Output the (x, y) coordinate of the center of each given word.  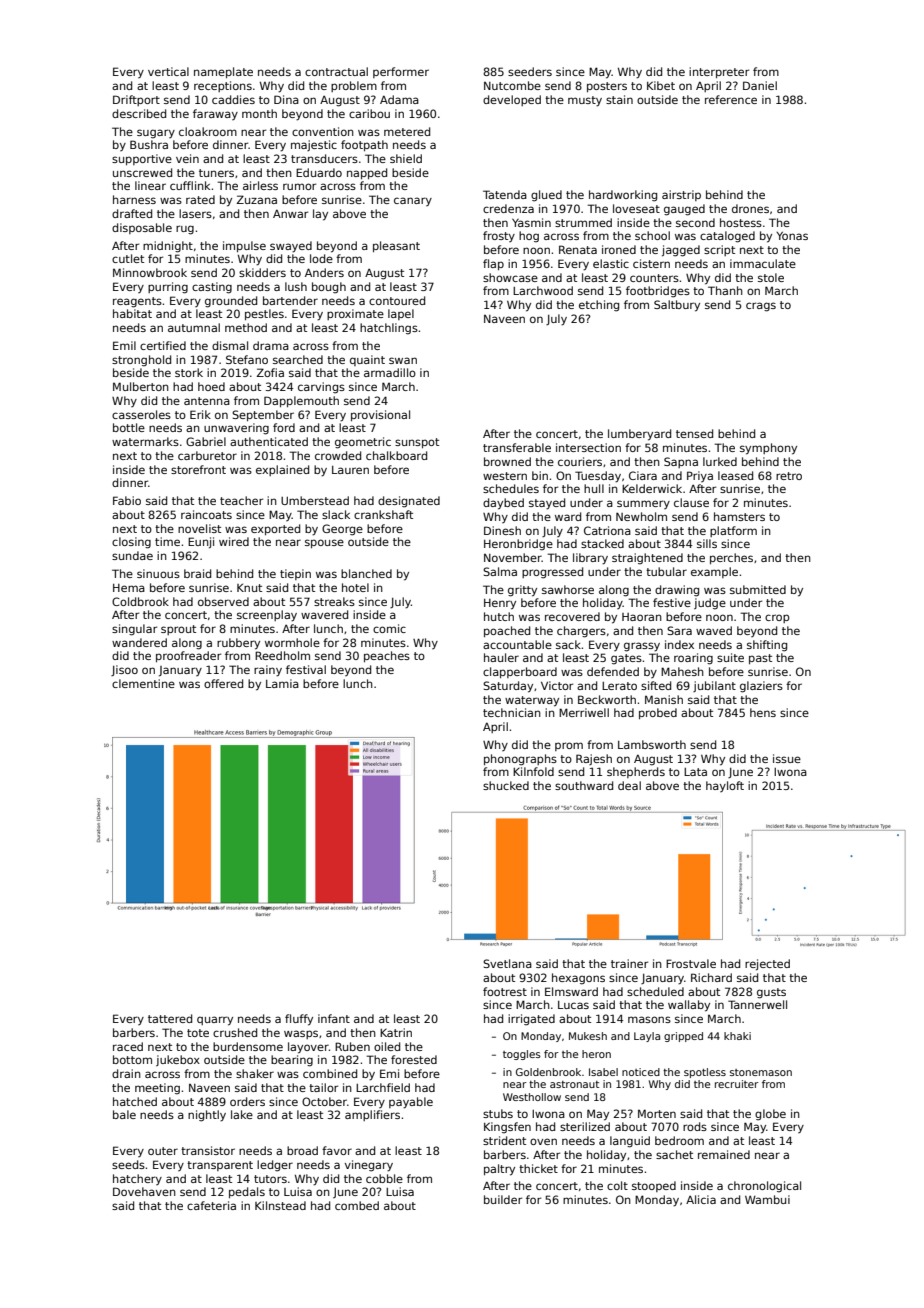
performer (401, 72)
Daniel (760, 85)
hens (763, 712)
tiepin (295, 574)
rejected (767, 964)
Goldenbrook (548, 1072)
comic (389, 628)
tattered (170, 1018)
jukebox (178, 1060)
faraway (215, 114)
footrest (505, 991)
